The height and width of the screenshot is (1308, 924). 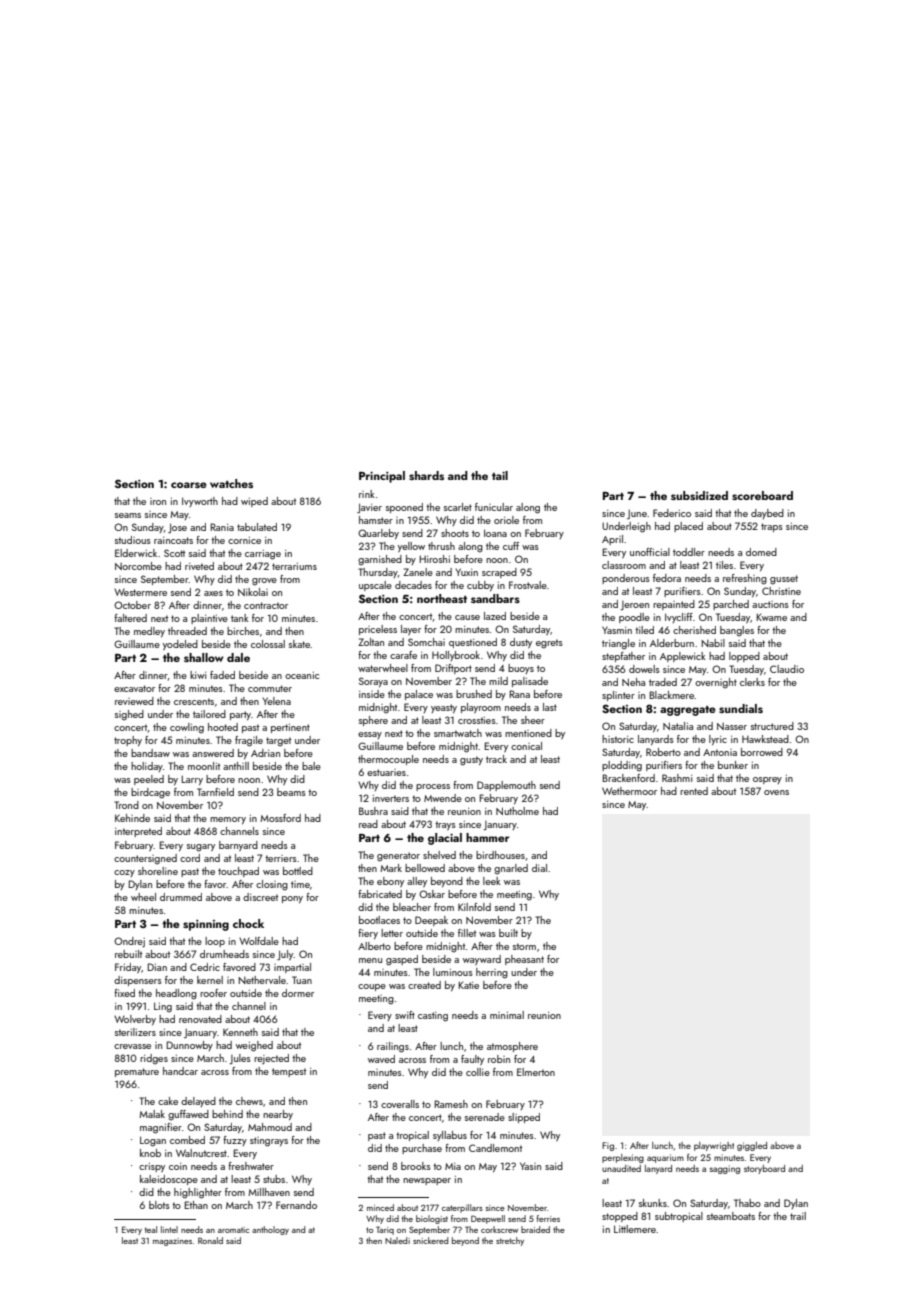 What do you see at coordinates (426, 475) in the screenshot?
I see `shards` at bounding box center [426, 475].
